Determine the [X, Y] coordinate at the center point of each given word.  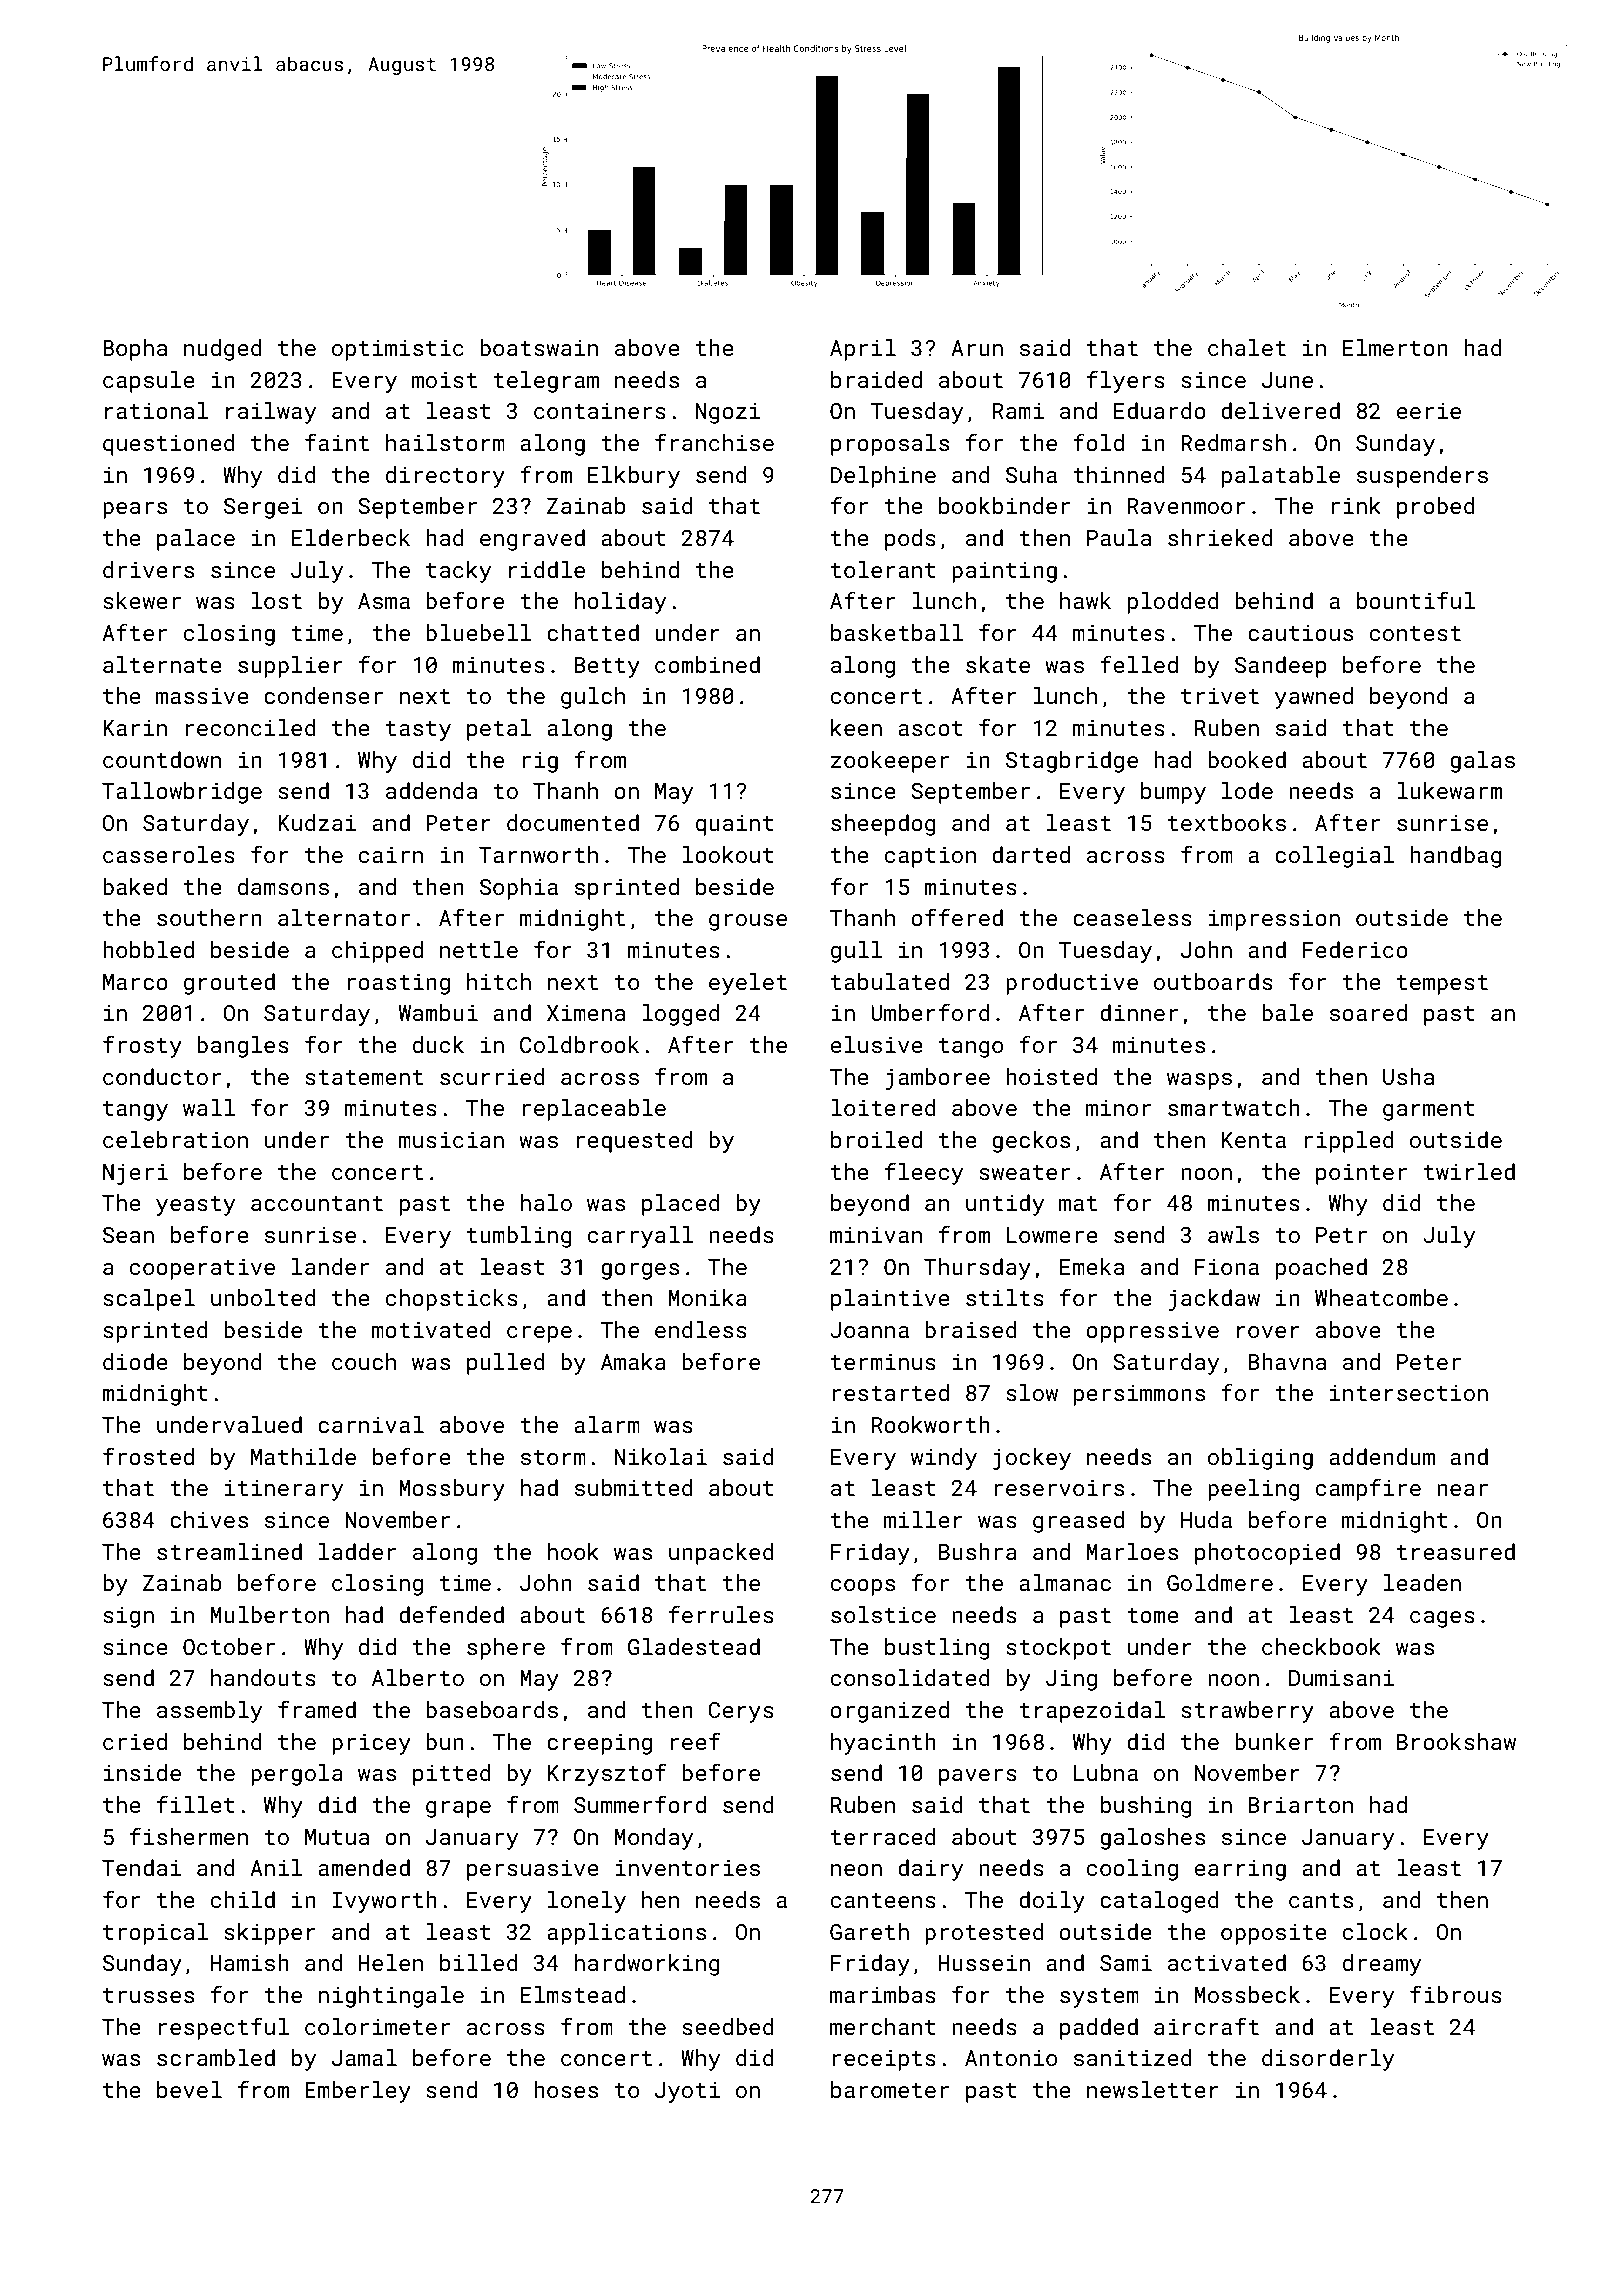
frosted [148, 1456]
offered [957, 917]
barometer [890, 2089]
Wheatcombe [1381, 1297]
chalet [1247, 347]
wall [209, 1107]
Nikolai [661, 1456]
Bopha [135, 350]
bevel [189, 2089]
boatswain [539, 347]
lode [1247, 790]
